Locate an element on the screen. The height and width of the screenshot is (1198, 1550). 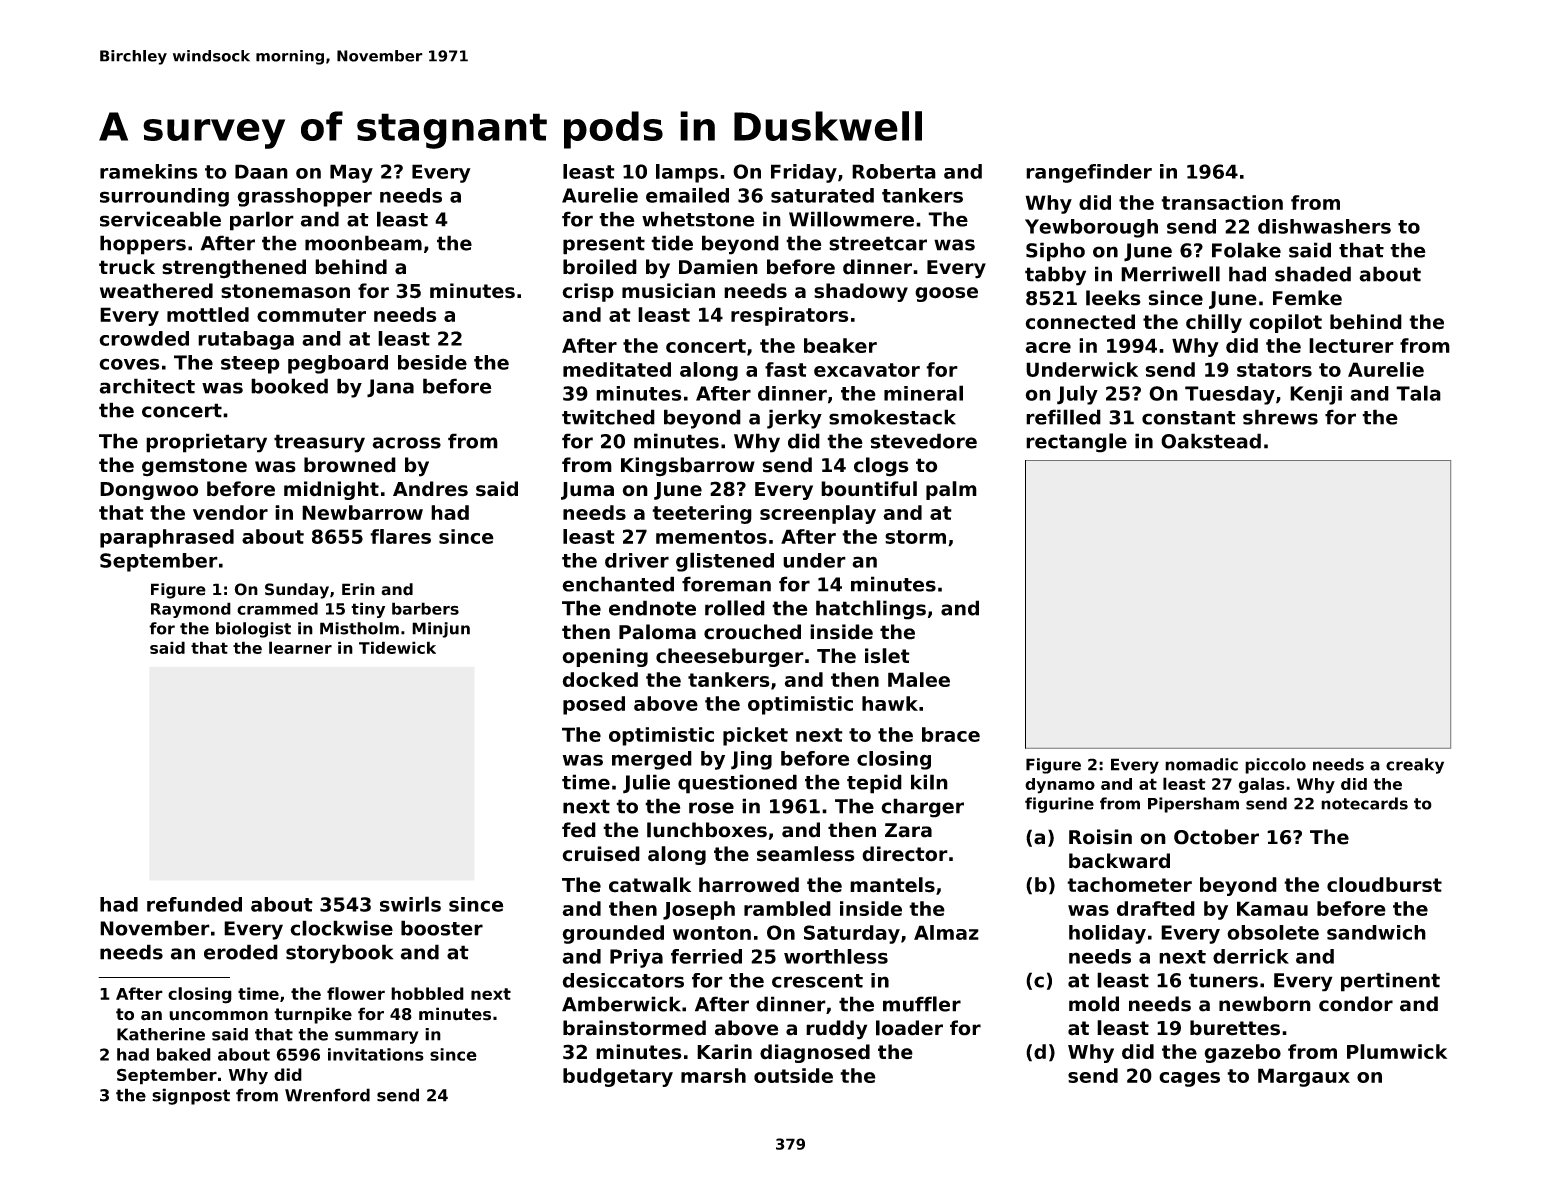
clogs is located at coordinates (881, 467).
